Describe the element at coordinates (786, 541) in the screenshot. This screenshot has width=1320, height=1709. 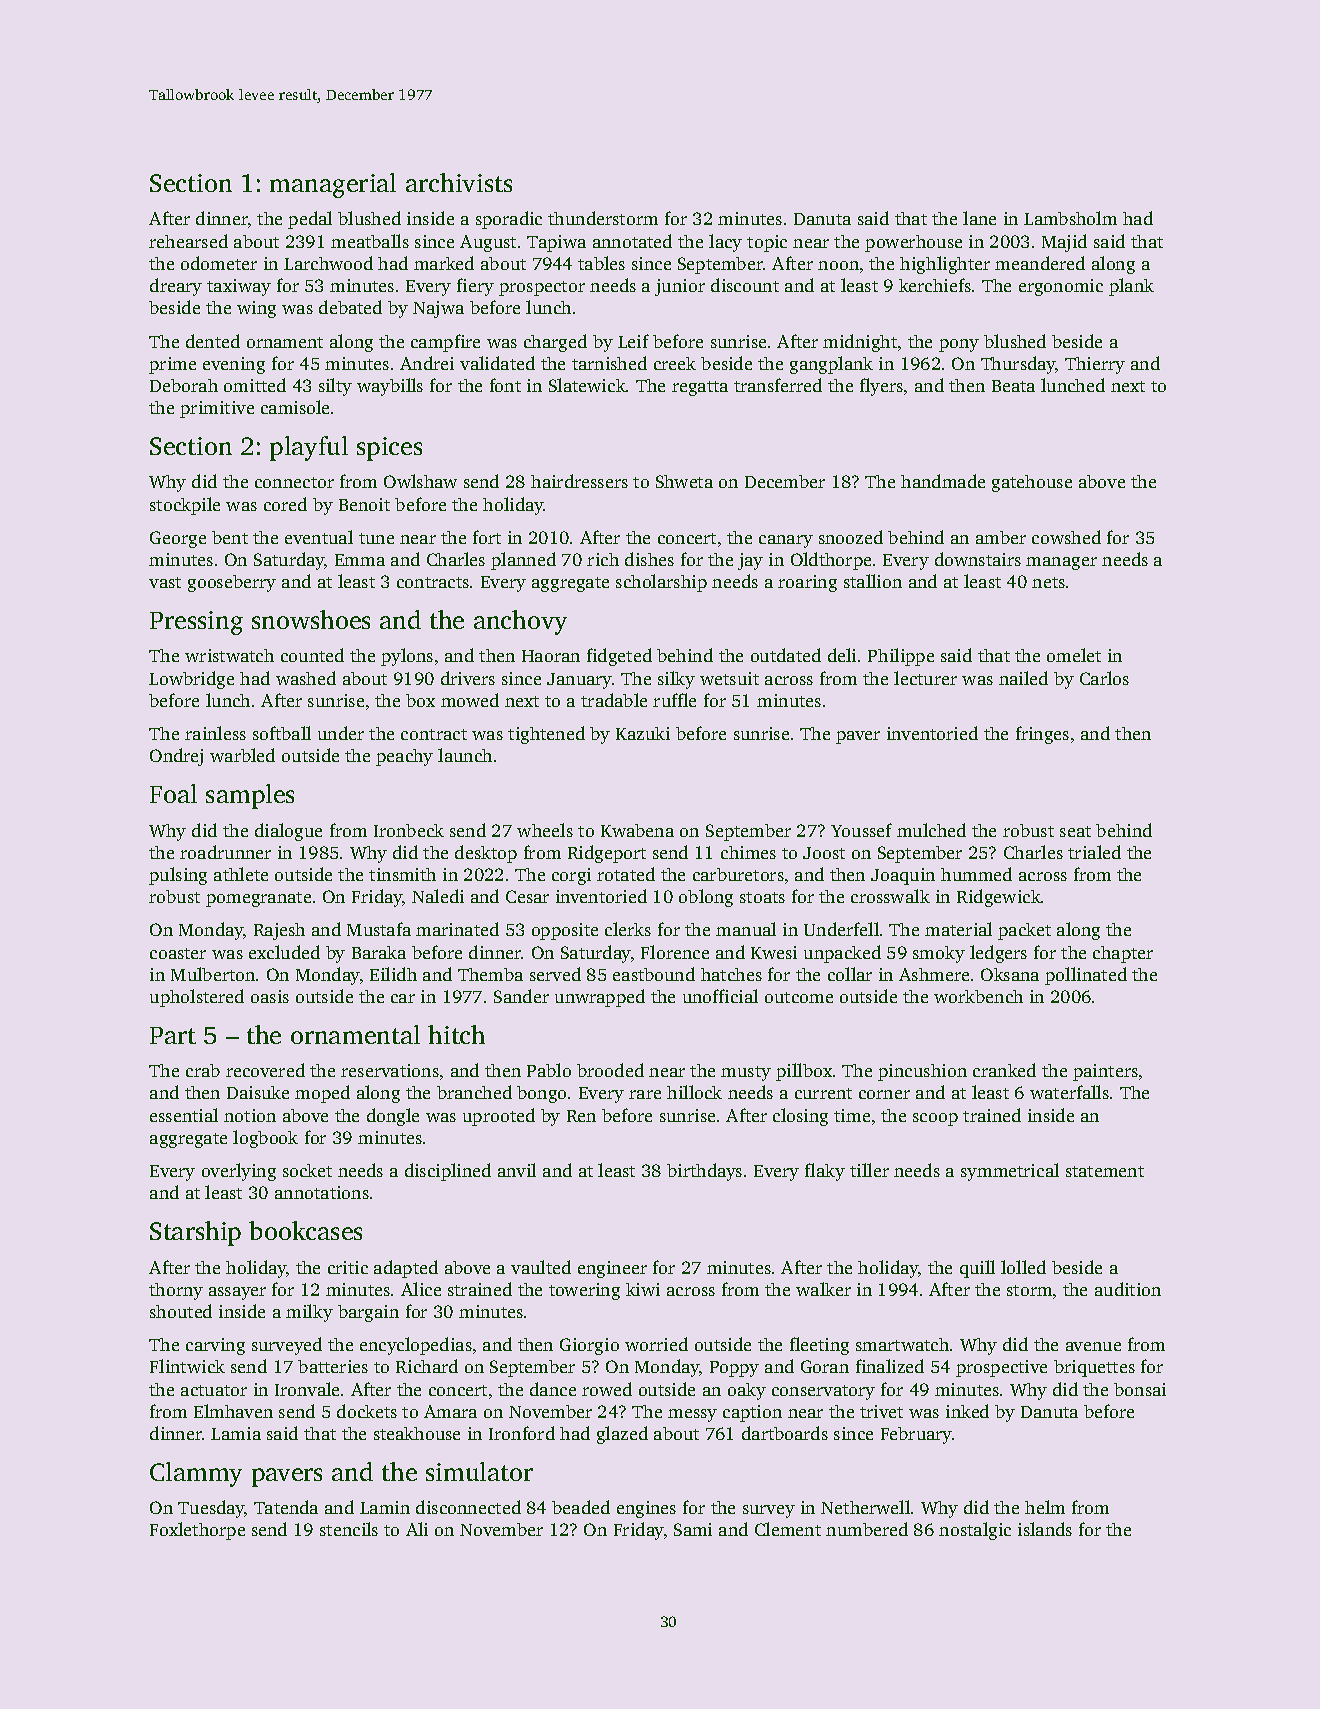
I see `canary` at that location.
